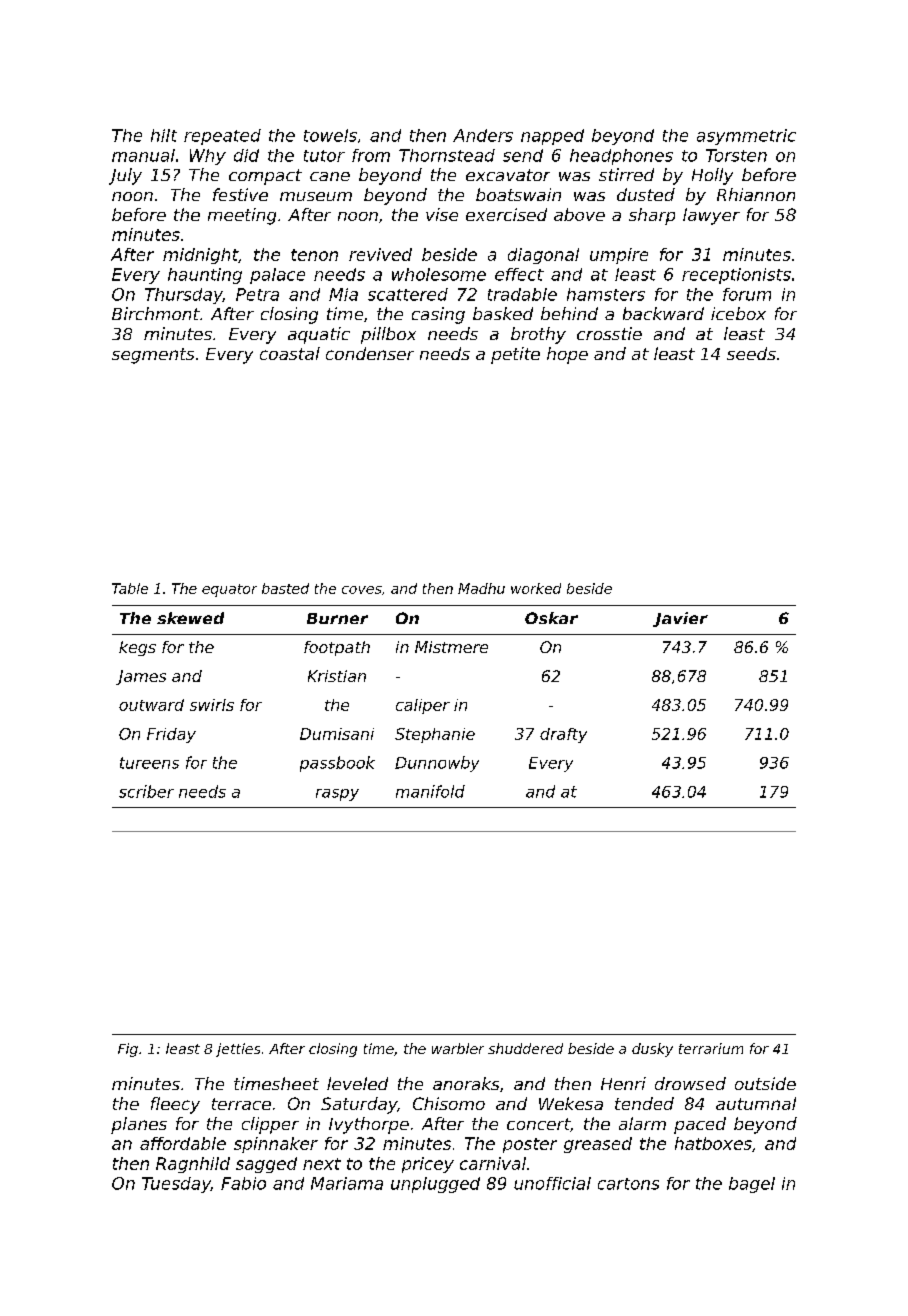  Describe the element at coordinates (552, 1183) in the image. I see `unofficial` at that location.
